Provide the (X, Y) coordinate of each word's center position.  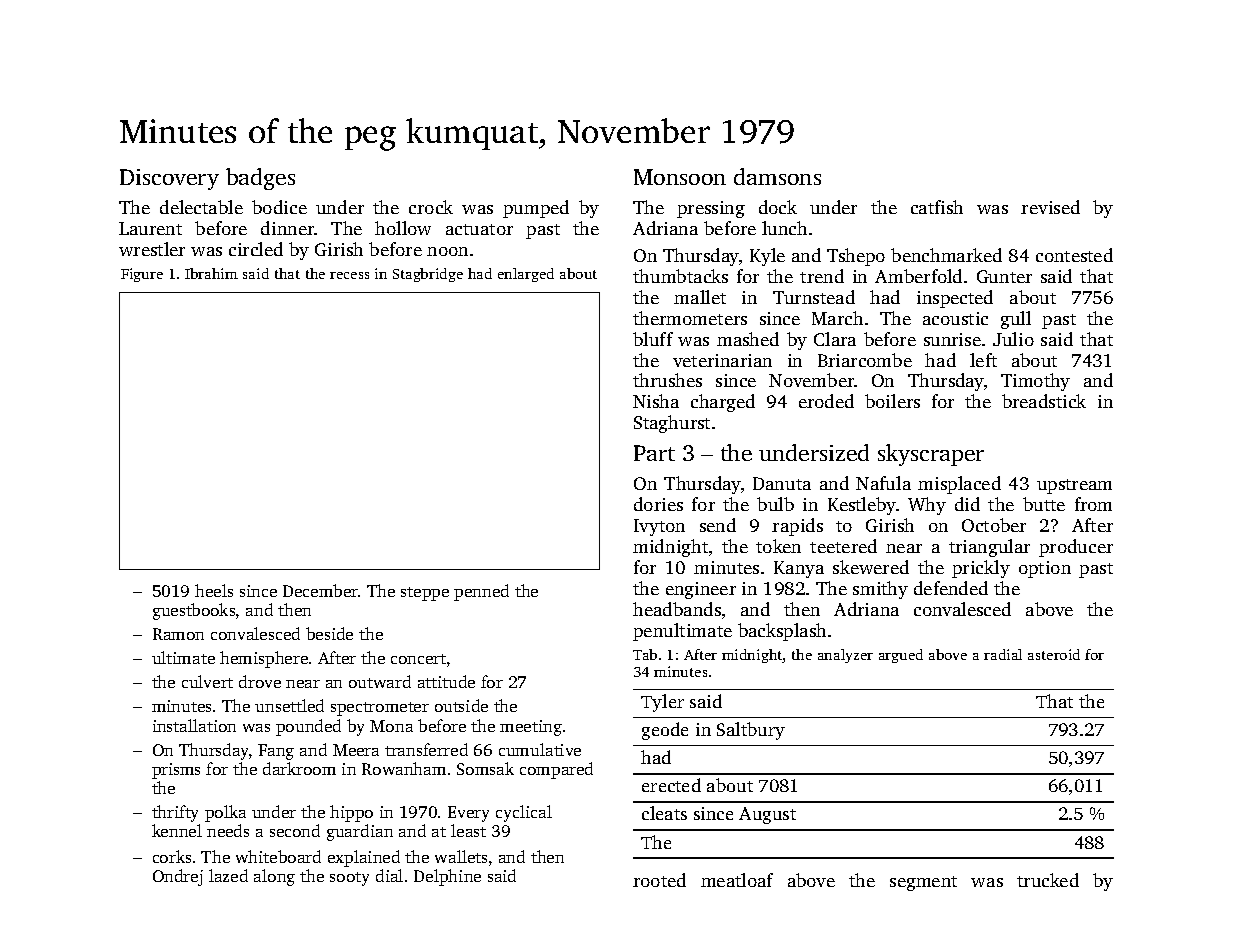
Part (654, 453)
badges (260, 179)
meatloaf (737, 880)
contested (1074, 255)
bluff (653, 339)
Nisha (656, 401)
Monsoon (680, 177)
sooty (349, 879)
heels (214, 590)
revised (1050, 207)
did (967, 504)
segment (923, 883)
